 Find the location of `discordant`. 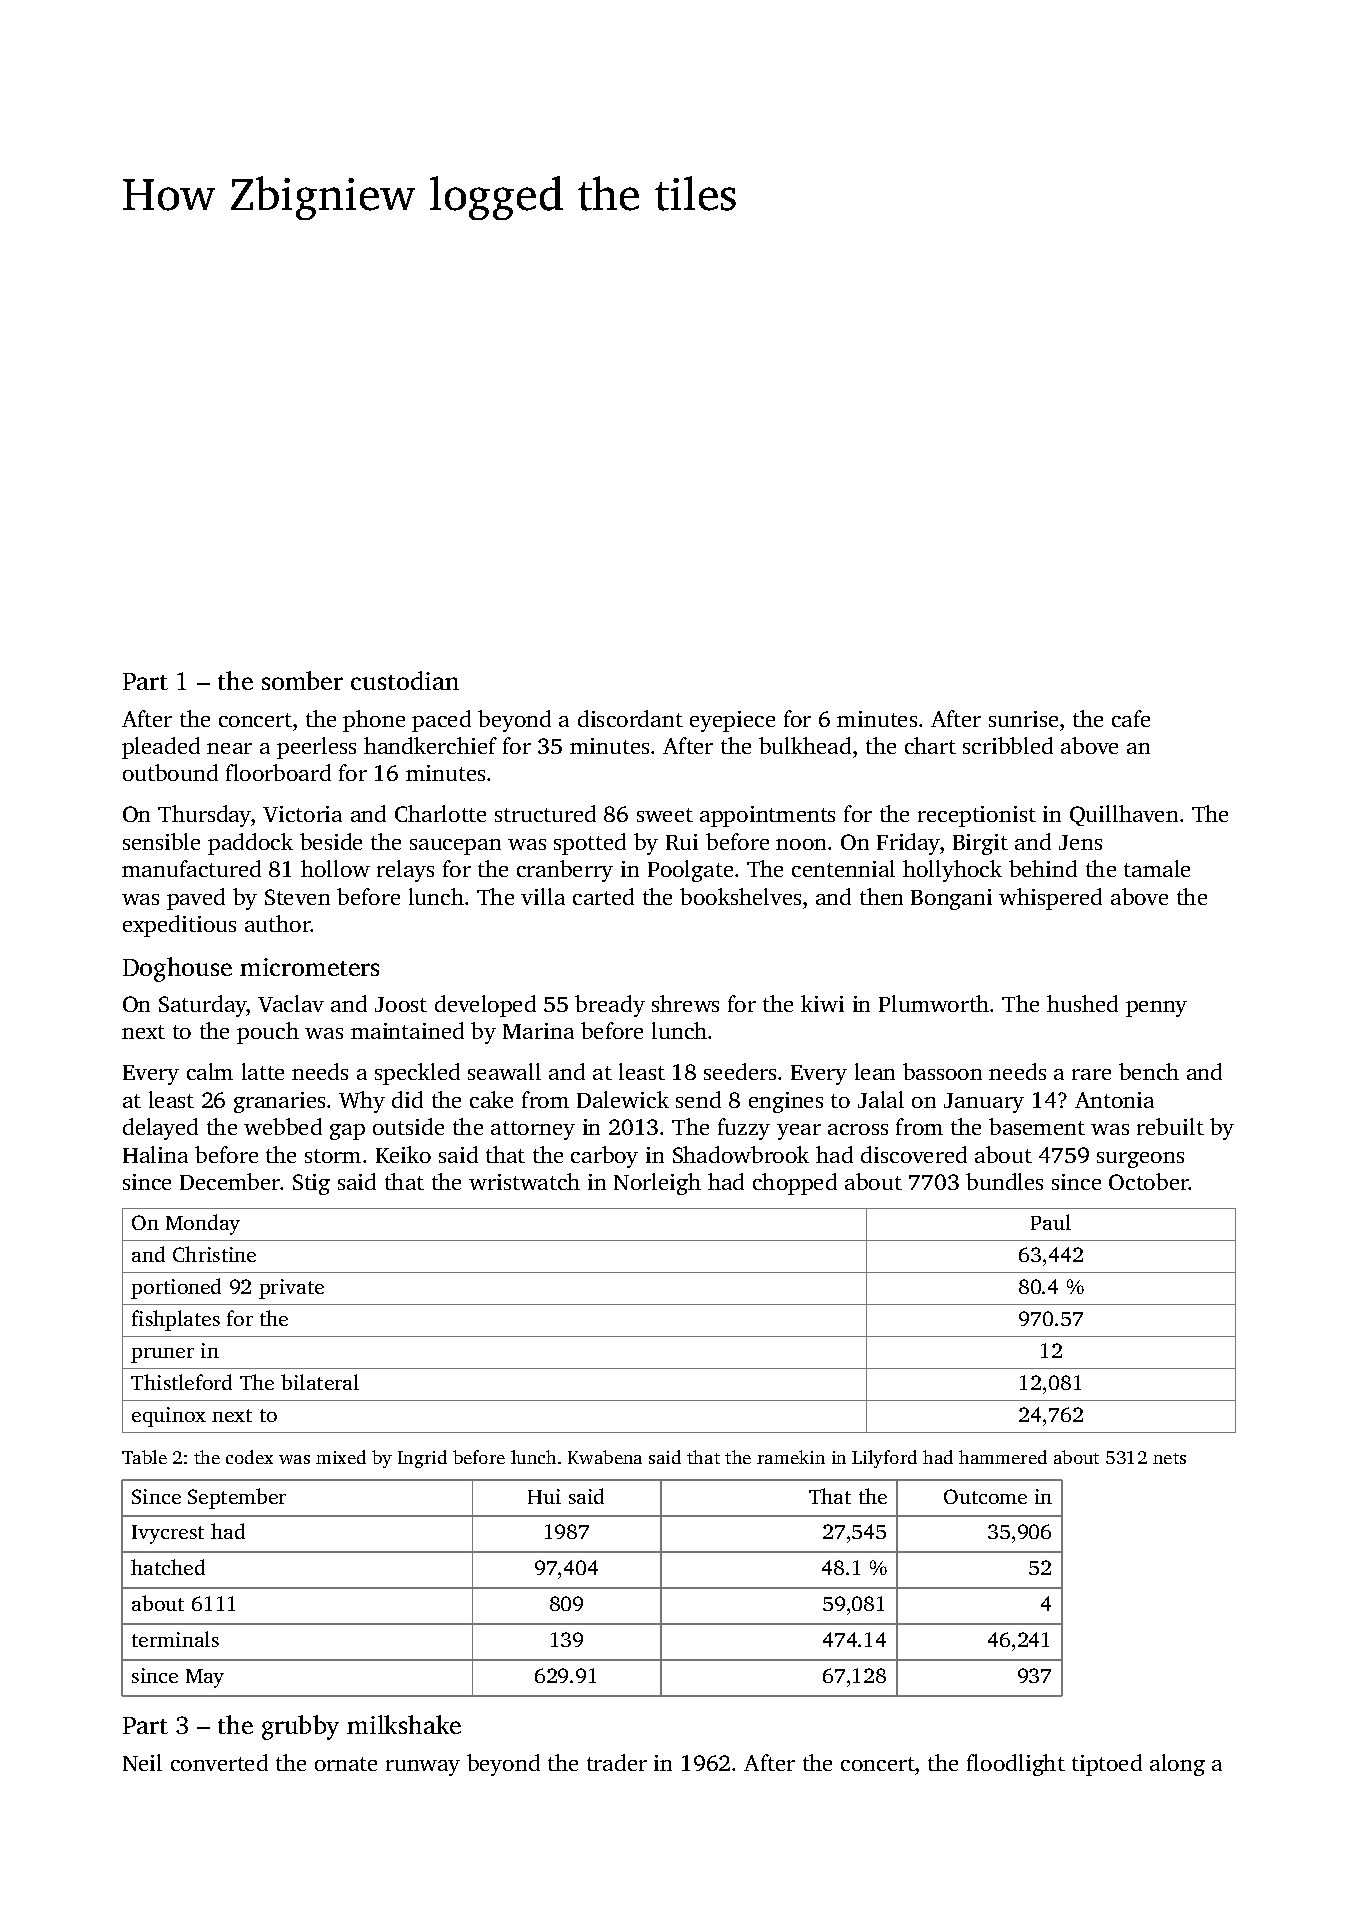

discordant is located at coordinates (630, 718).
